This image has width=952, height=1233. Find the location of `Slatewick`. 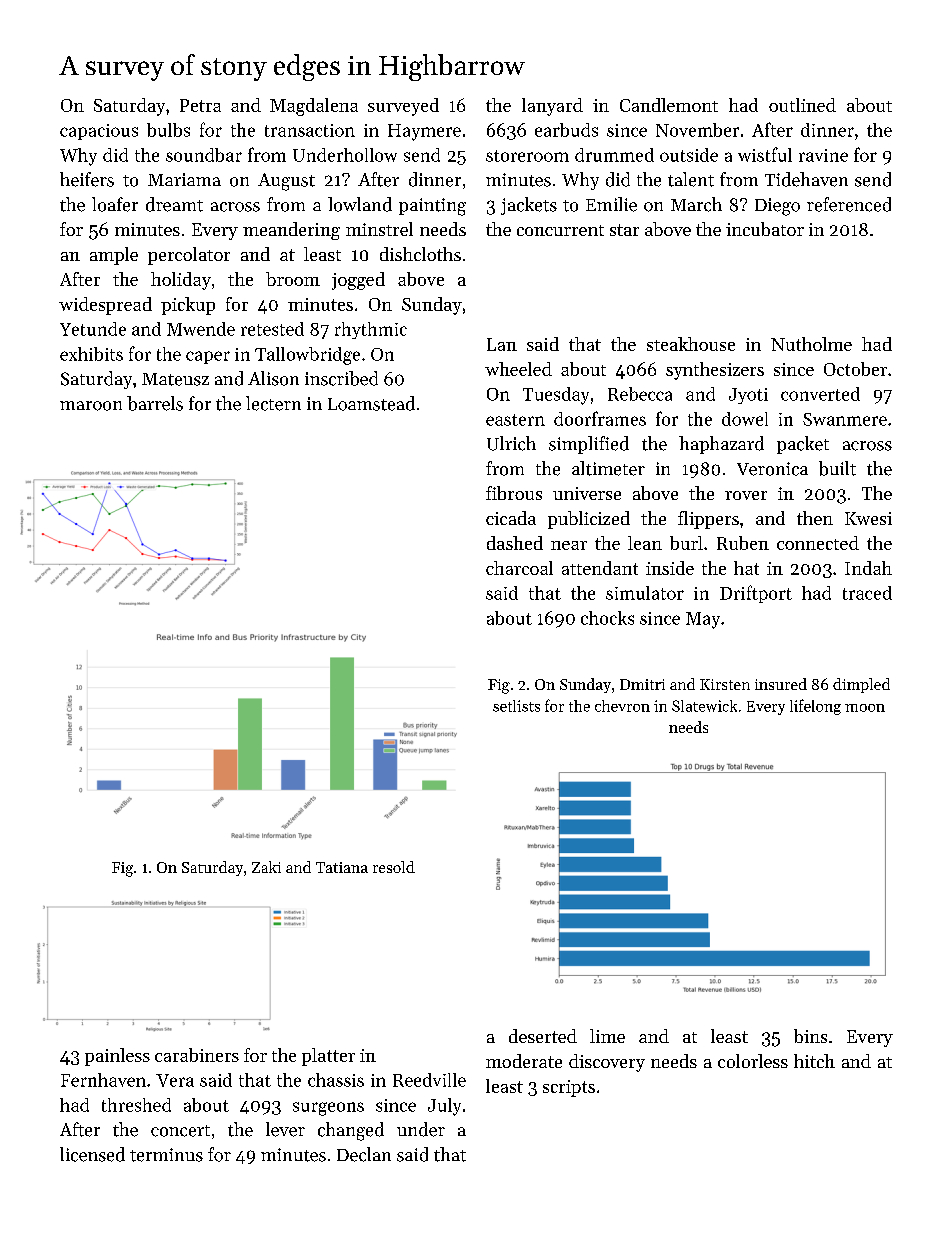

Slatewick is located at coordinates (704, 706).
